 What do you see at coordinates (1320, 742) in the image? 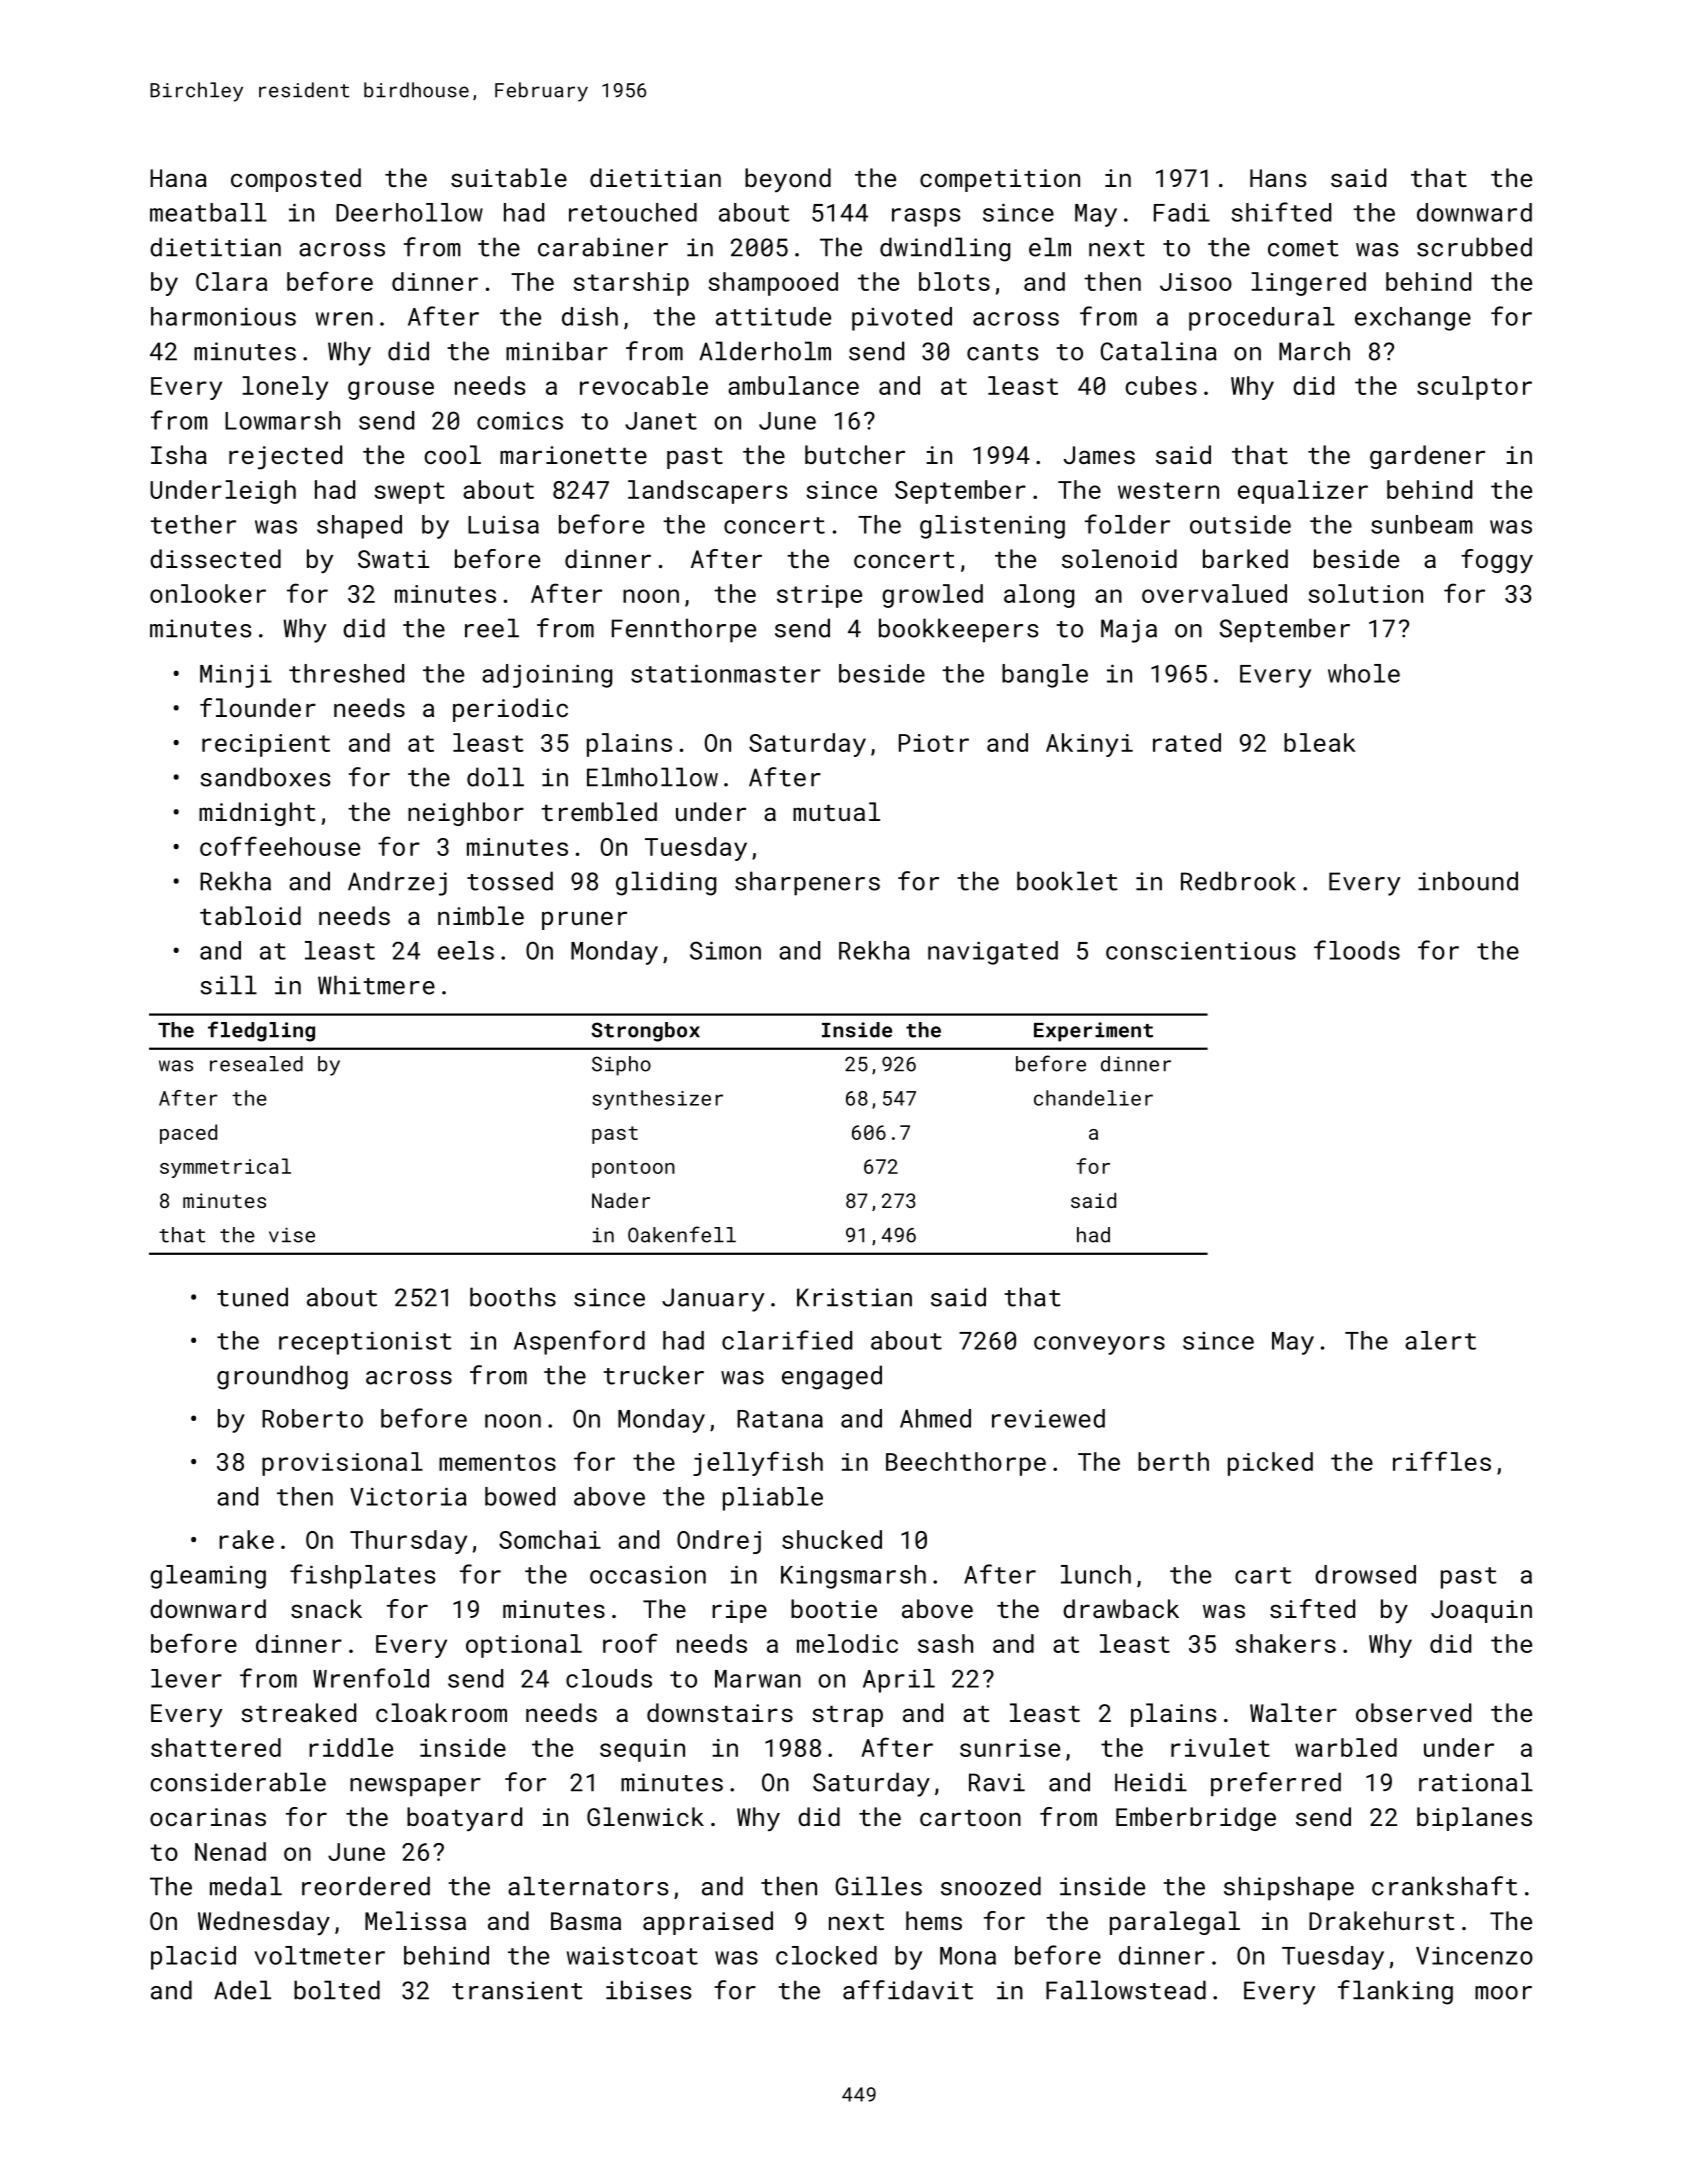
I see `bleak` at bounding box center [1320, 742].
